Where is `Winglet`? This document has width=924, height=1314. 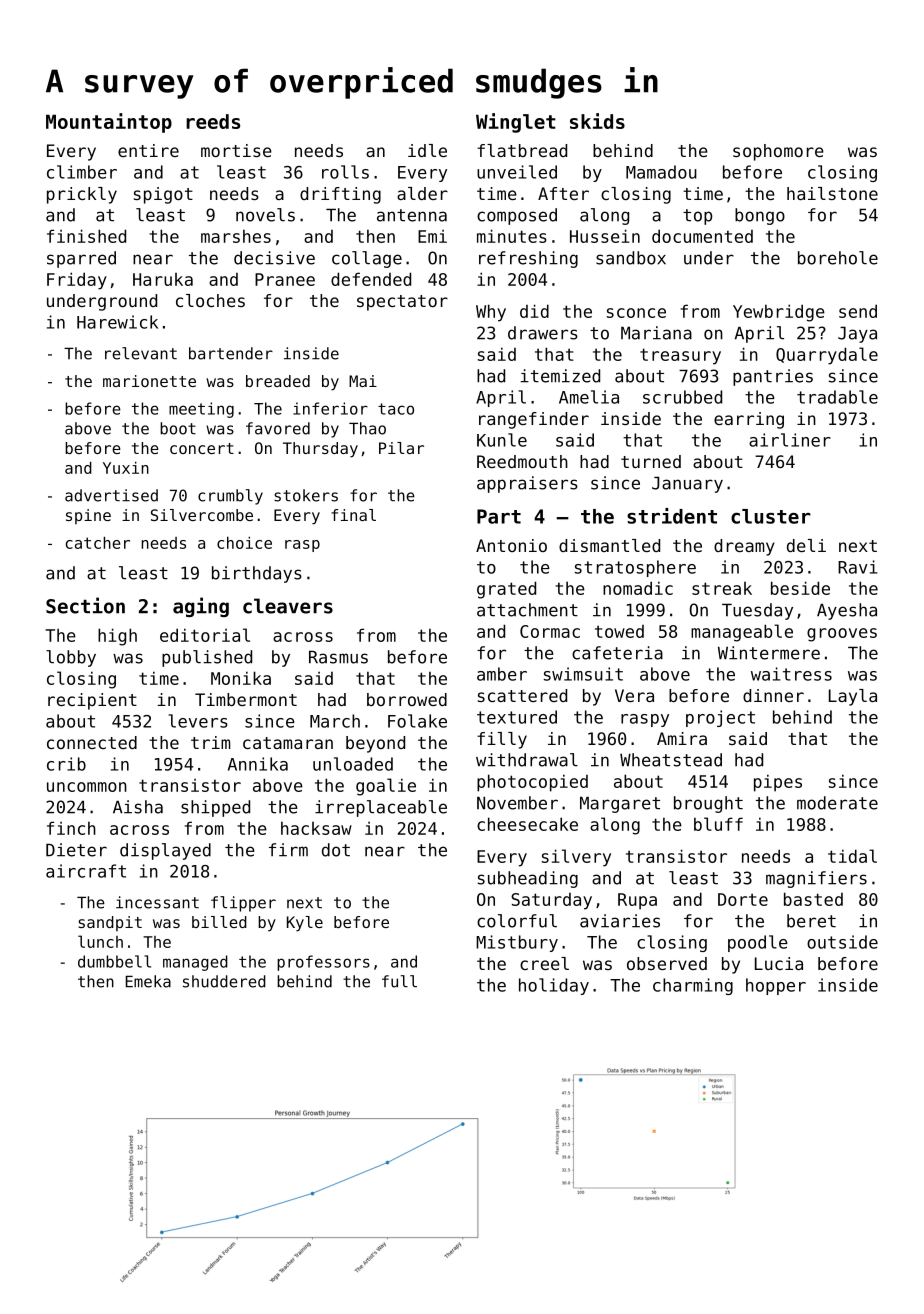
Winglet is located at coordinates (516, 123).
